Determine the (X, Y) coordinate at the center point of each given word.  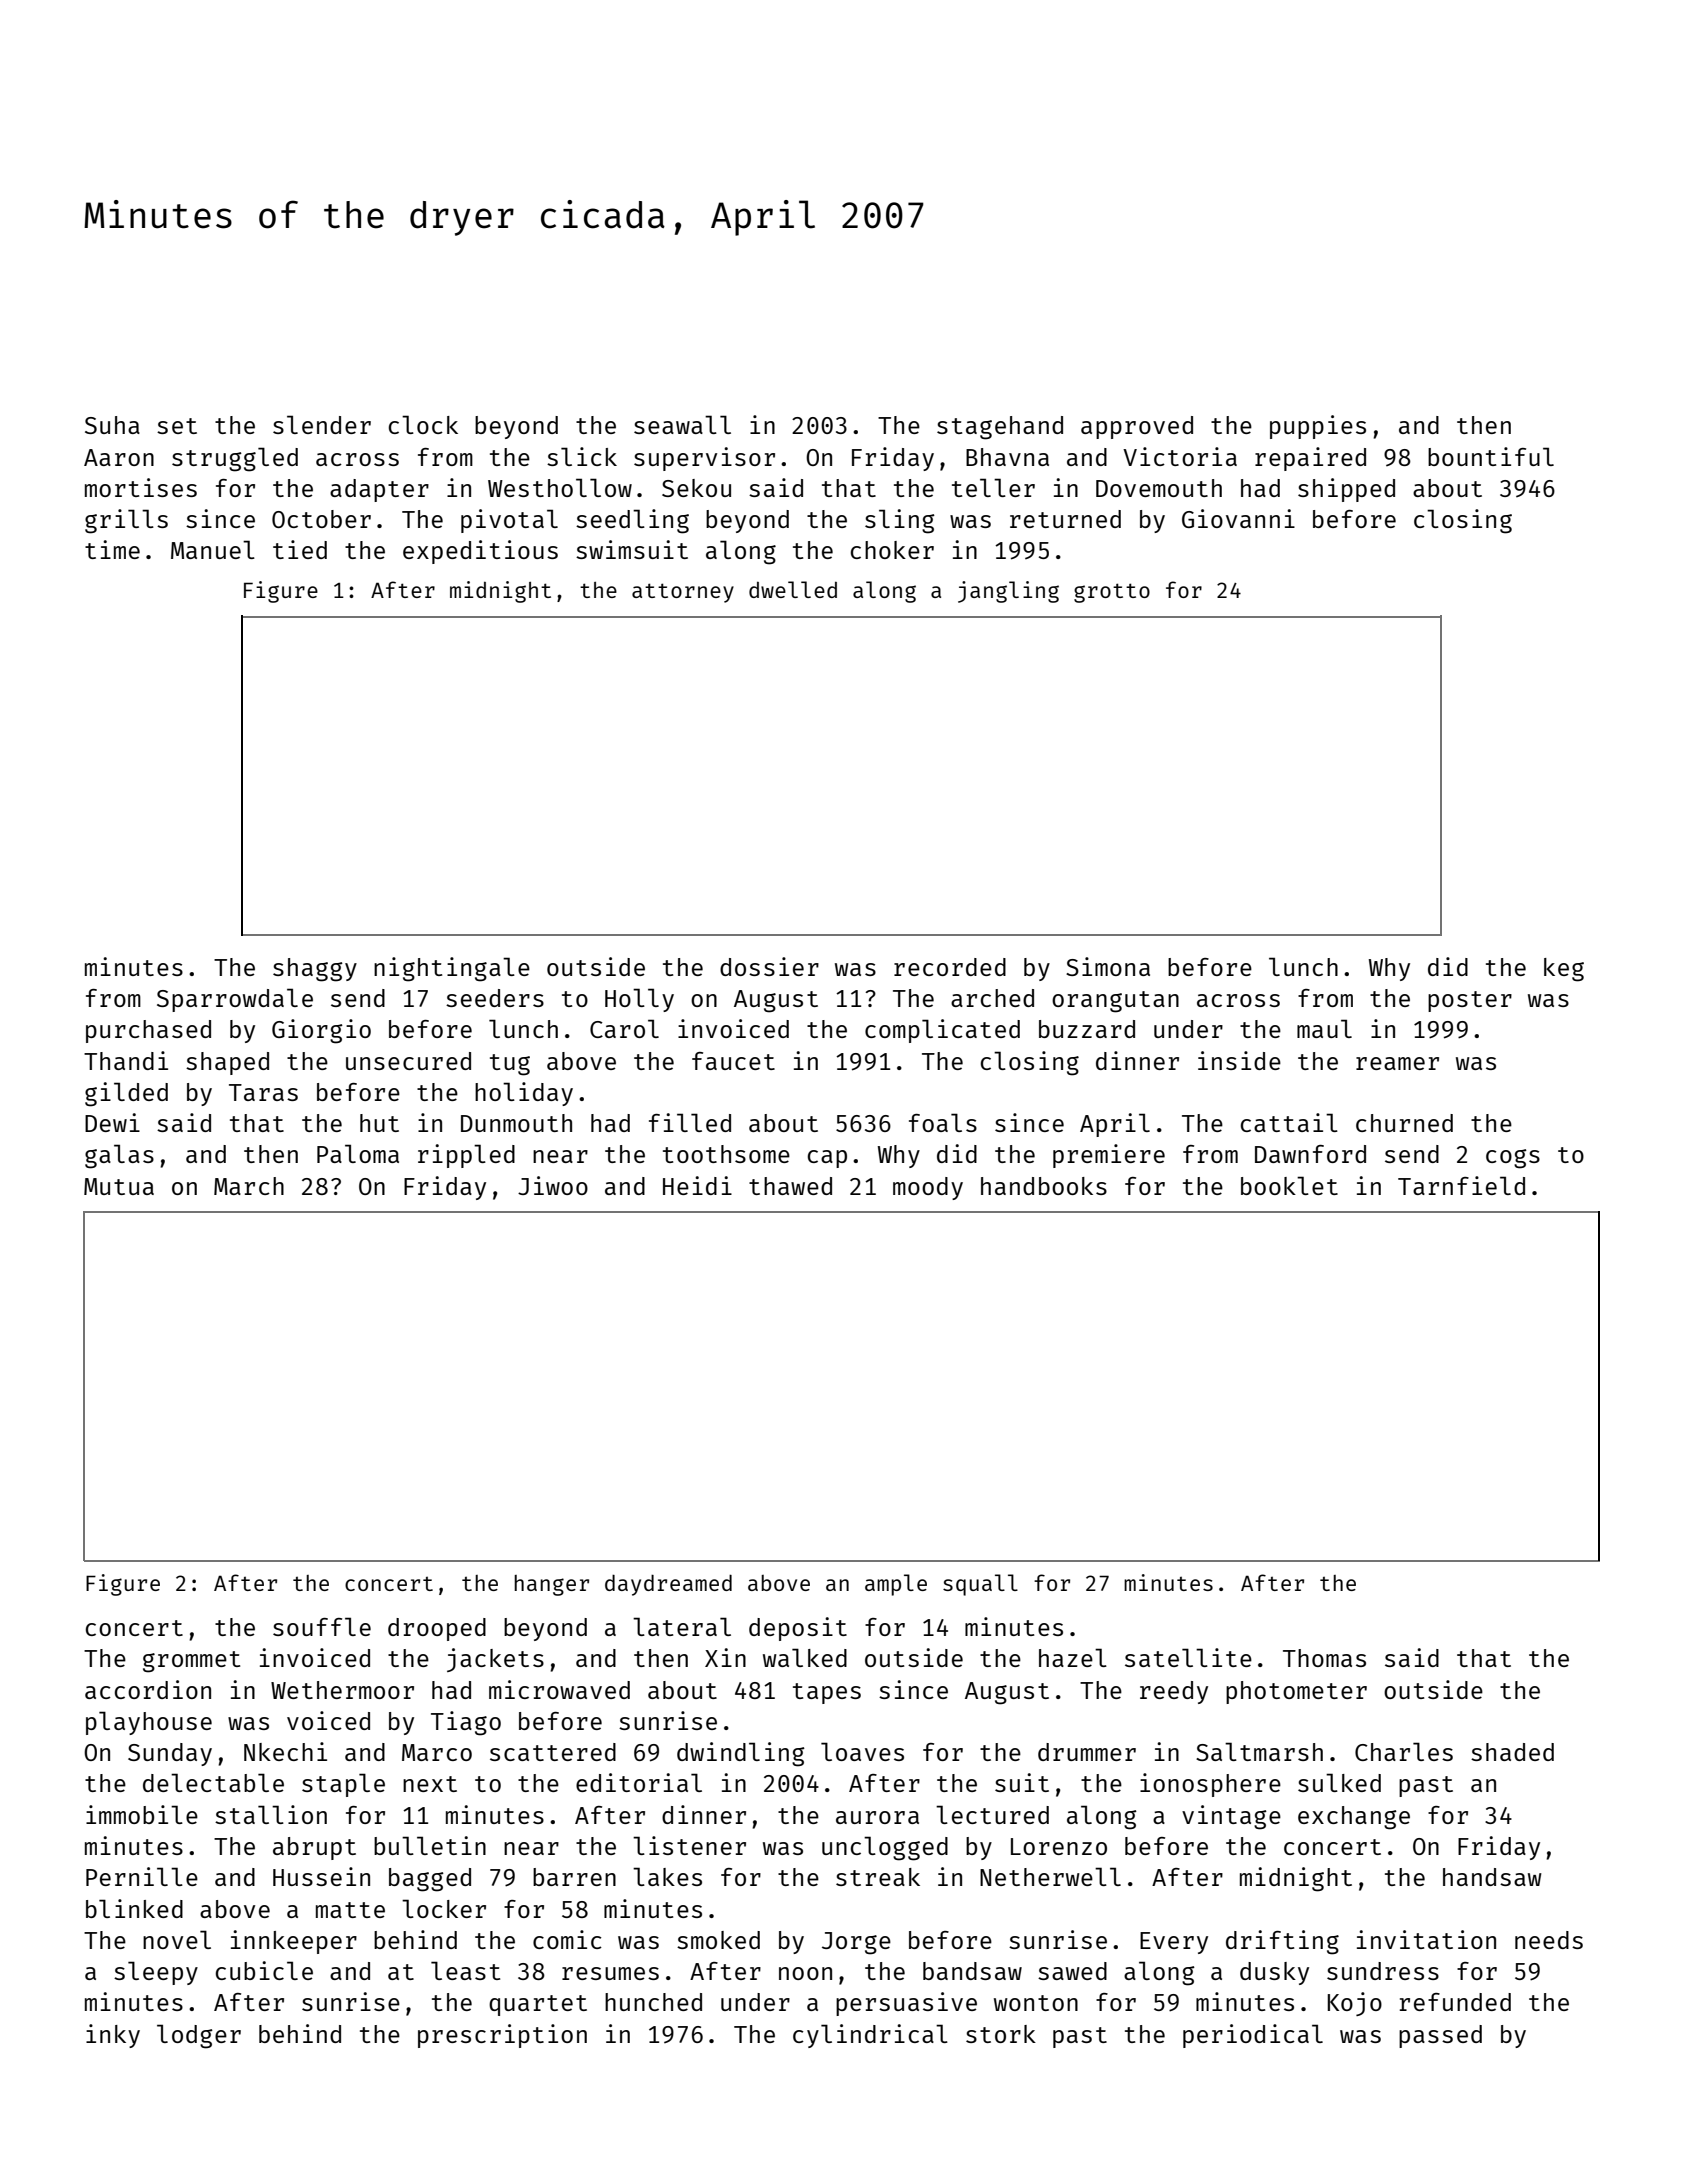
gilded (126, 1094)
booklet (1289, 1185)
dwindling (741, 1754)
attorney (683, 593)
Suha (112, 425)
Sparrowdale (235, 1000)
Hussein (321, 1876)
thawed (790, 1186)
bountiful (1491, 456)
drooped (437, 1629)
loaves (862, 1751)
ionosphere (1210, 1785)
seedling (632, 521)
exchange (1354, 1818)
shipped (1346, 490)
